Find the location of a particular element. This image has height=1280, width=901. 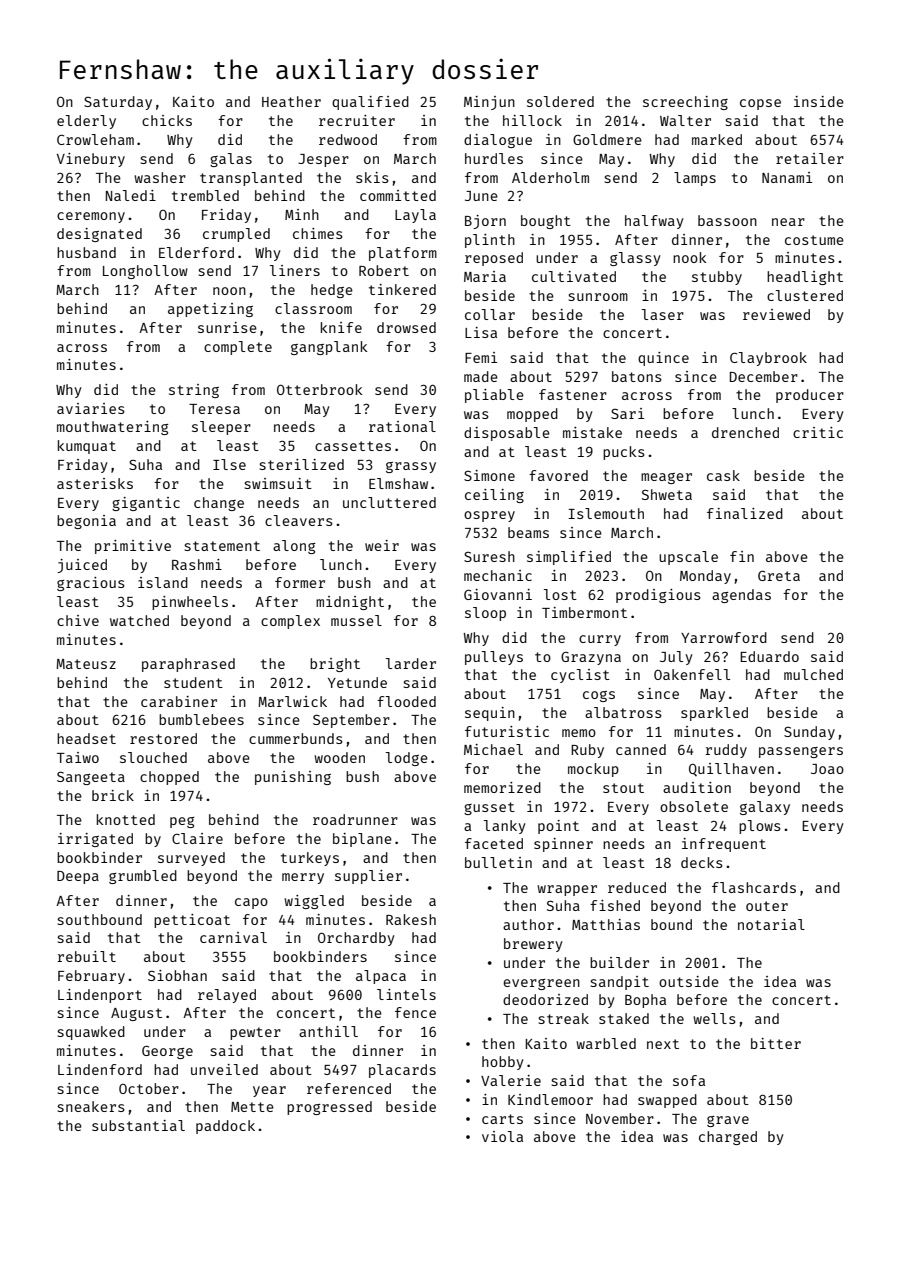

bassoon is located at coordinates (727, 220).
